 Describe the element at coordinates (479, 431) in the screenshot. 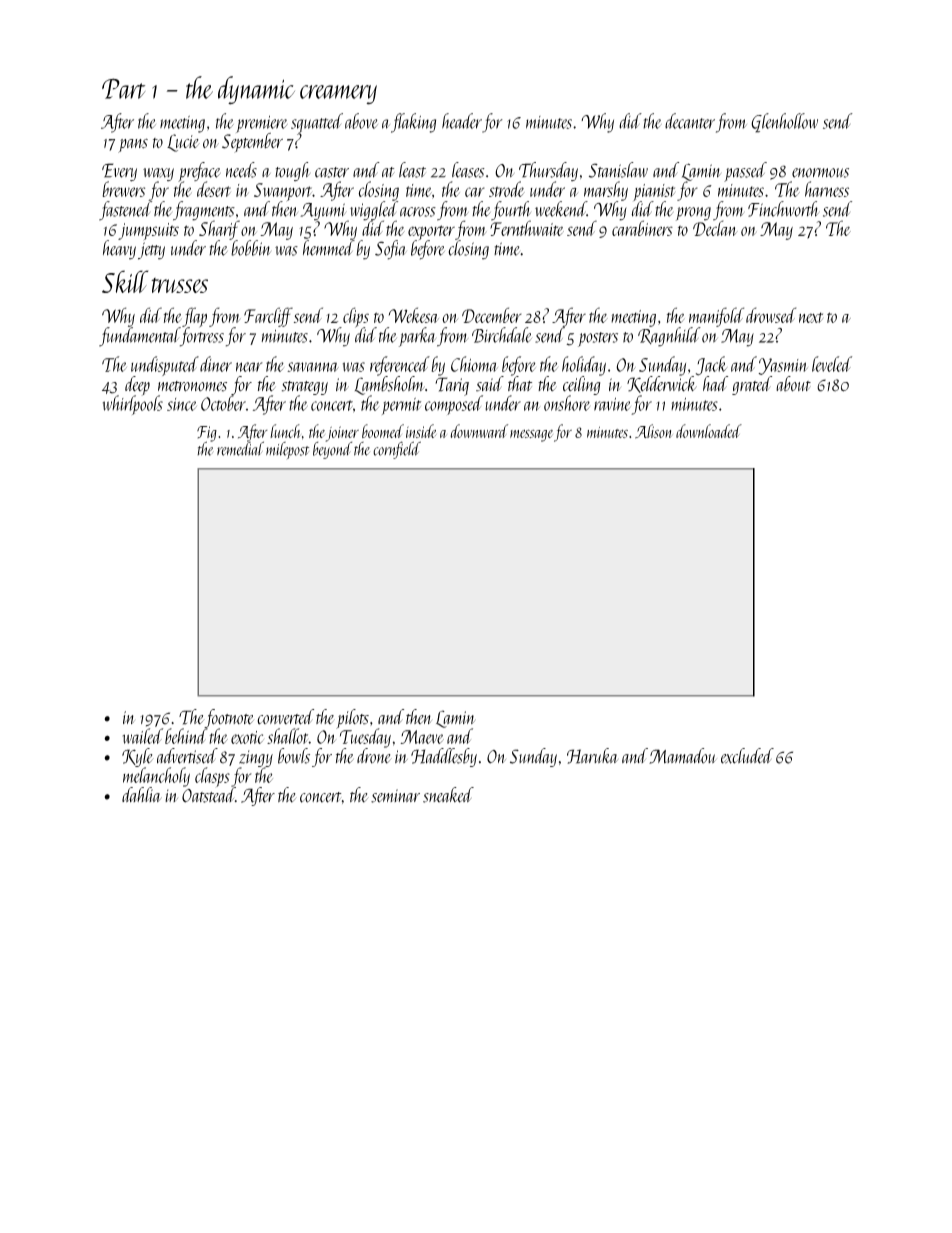

I see `downward` at that location.
